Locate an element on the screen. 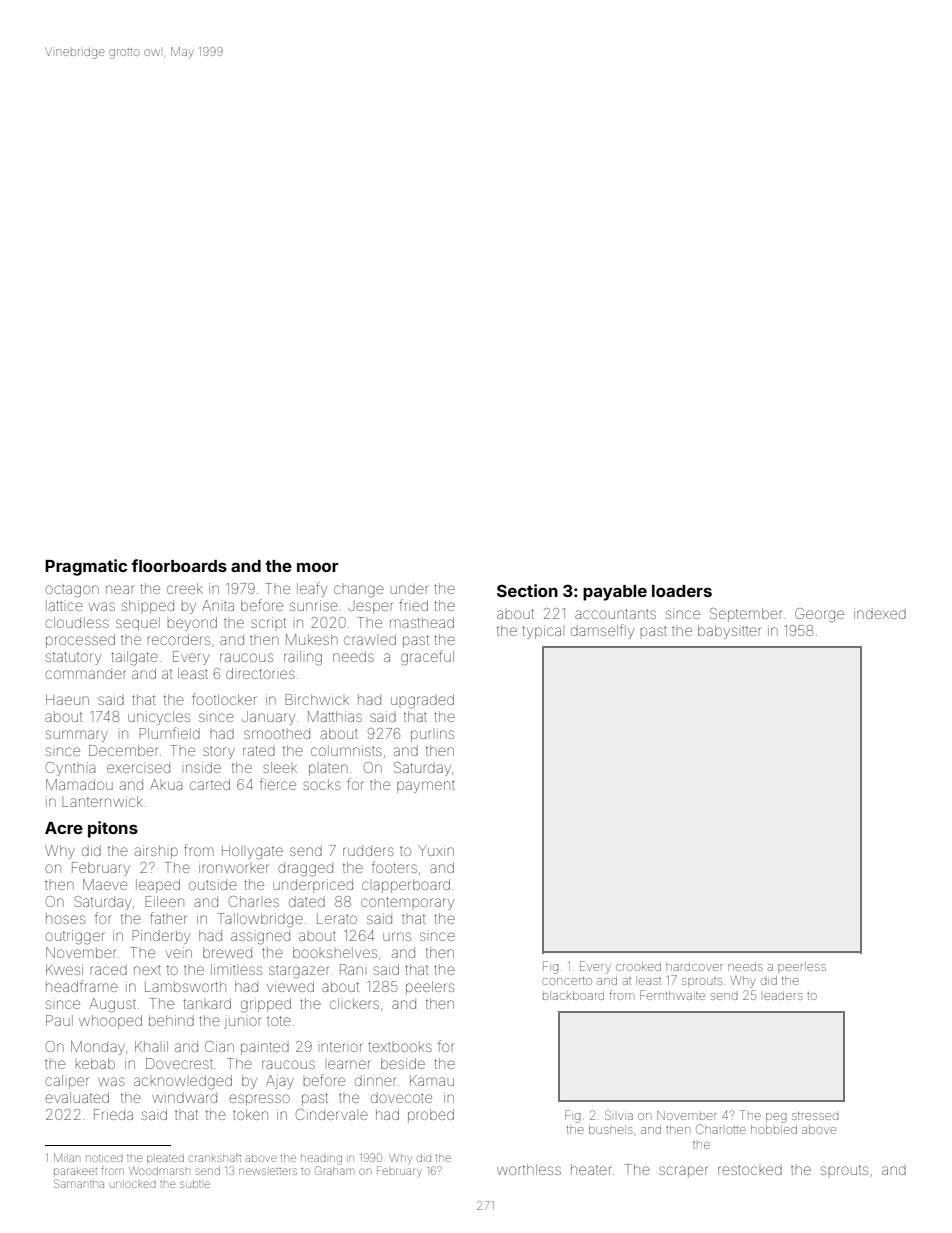 This screenshot has width=952, height=1233. purlins is located at coordinates (432, 735).
